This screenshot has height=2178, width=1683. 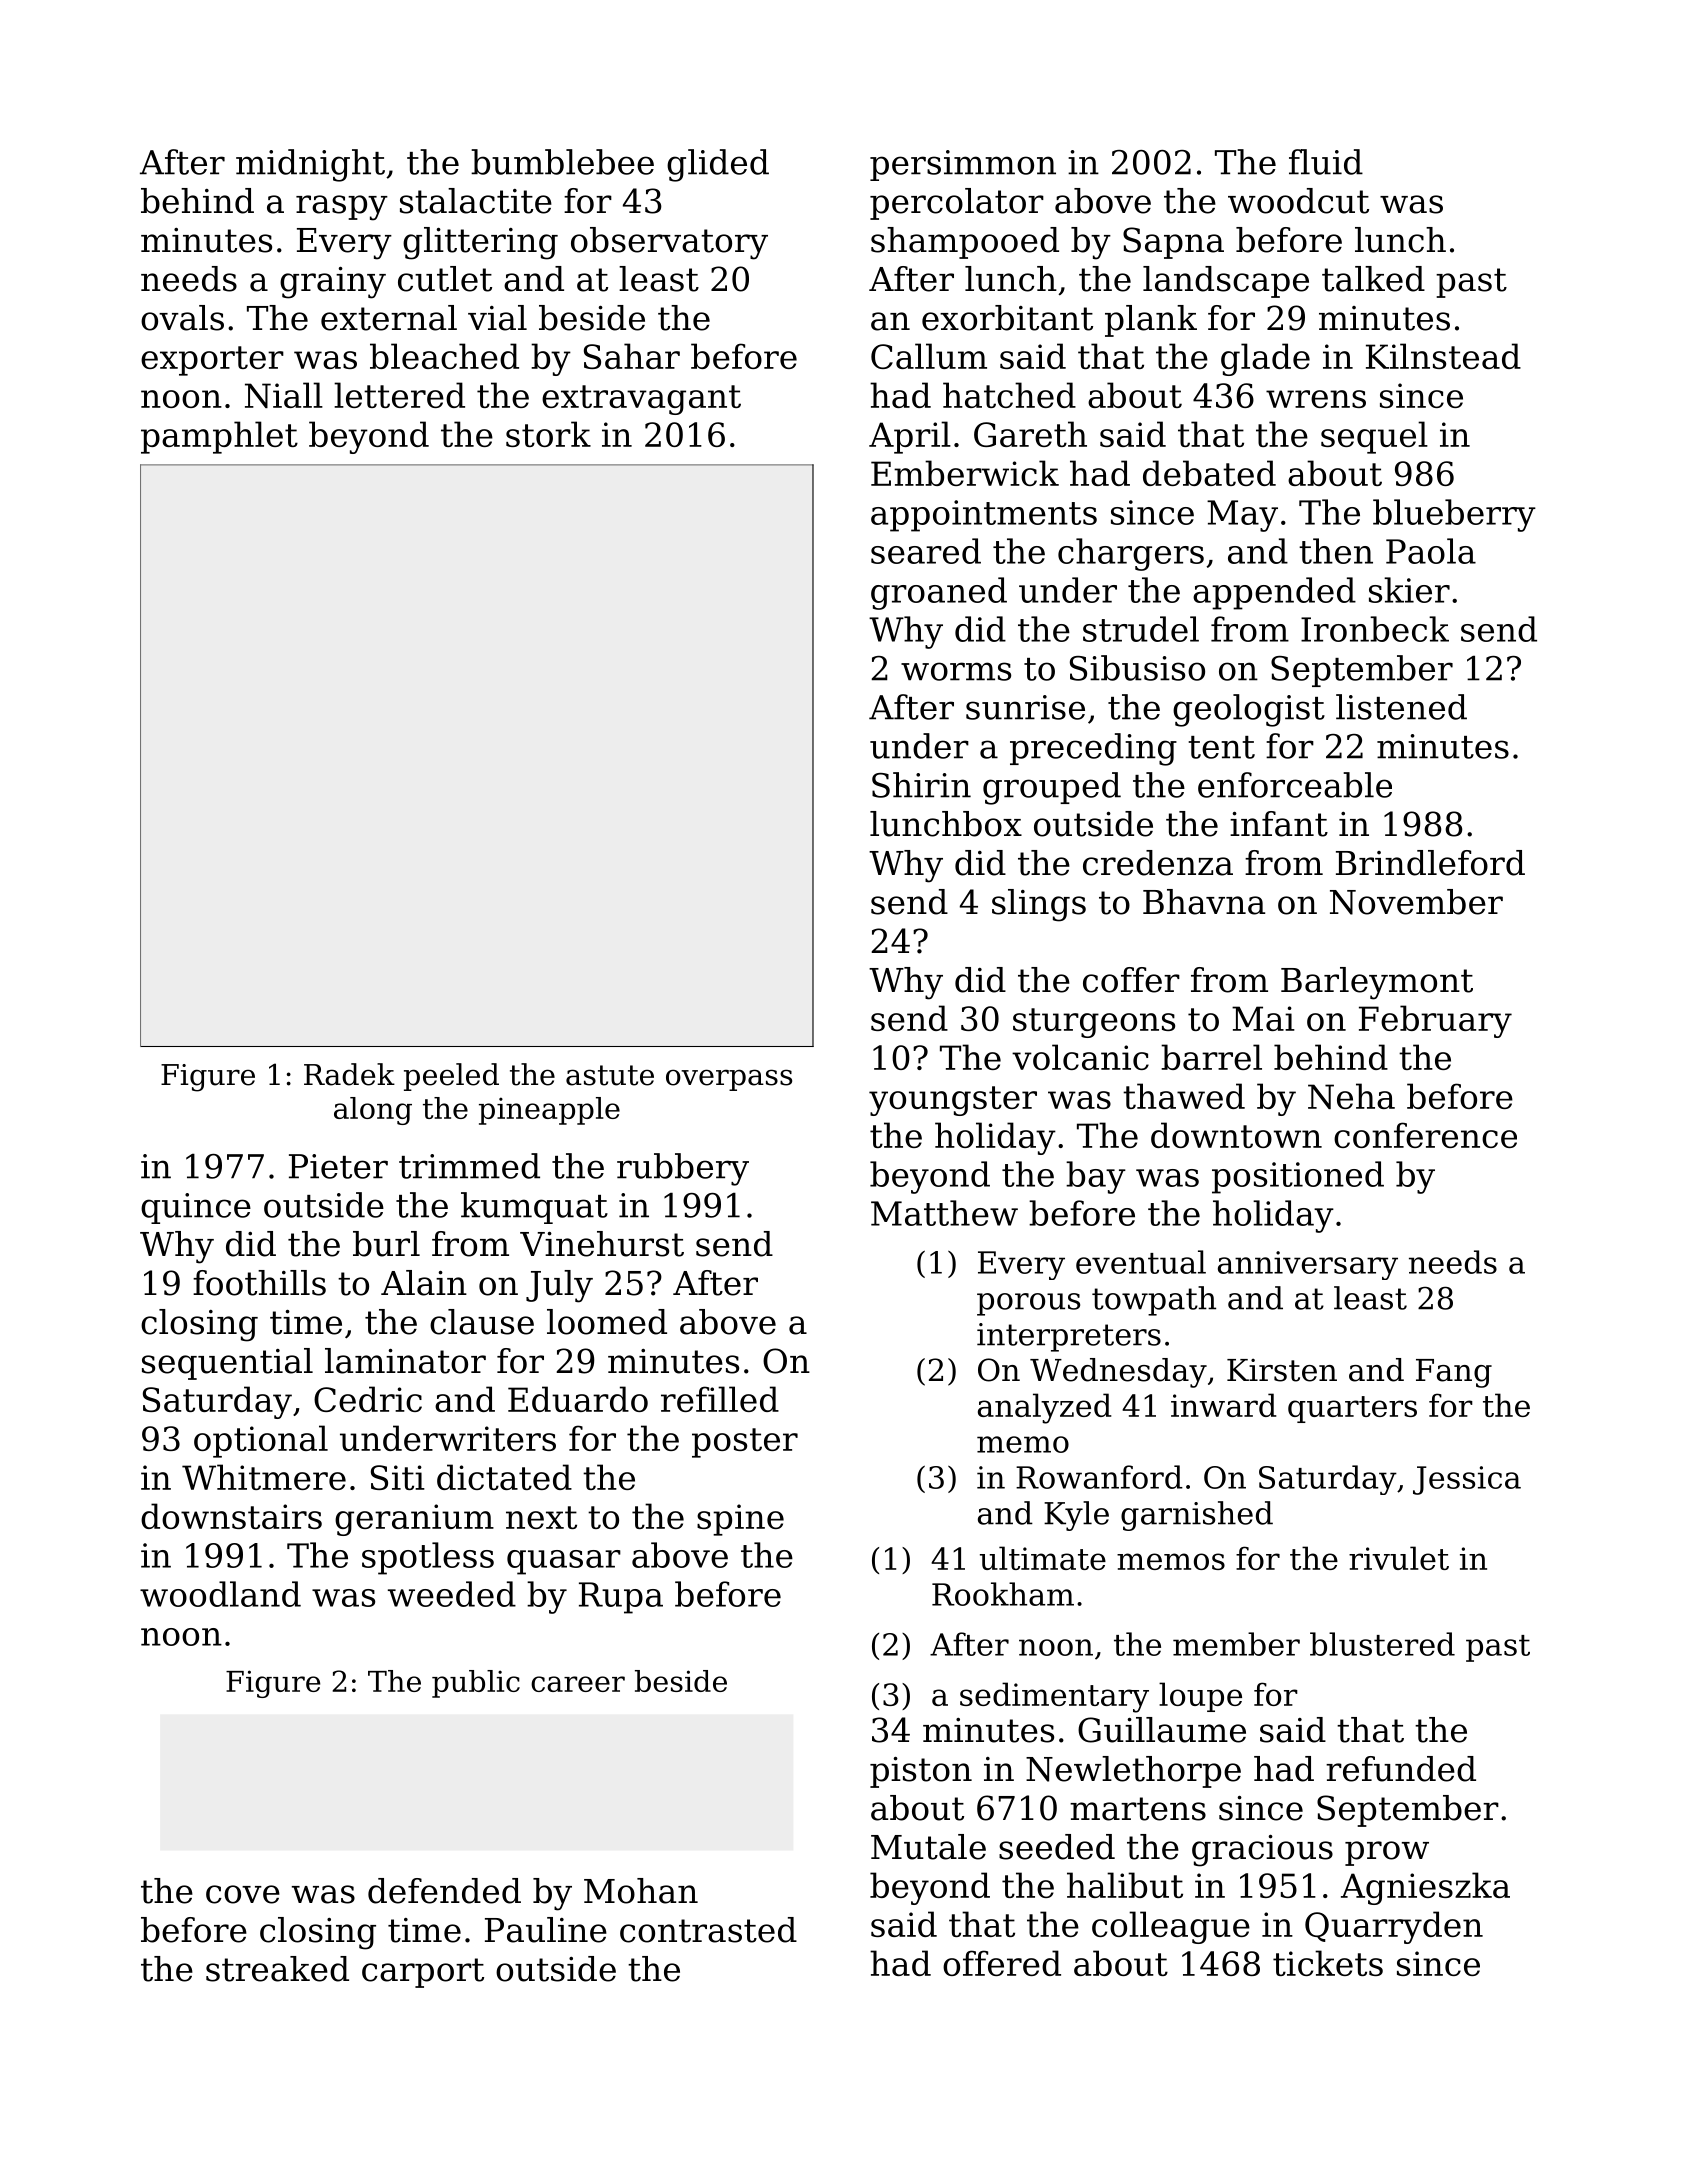 What do you see at coordinates (1425, 1888) in the screenshot?
I see `Agnieszka` at bounding box center [1425, 1888].
